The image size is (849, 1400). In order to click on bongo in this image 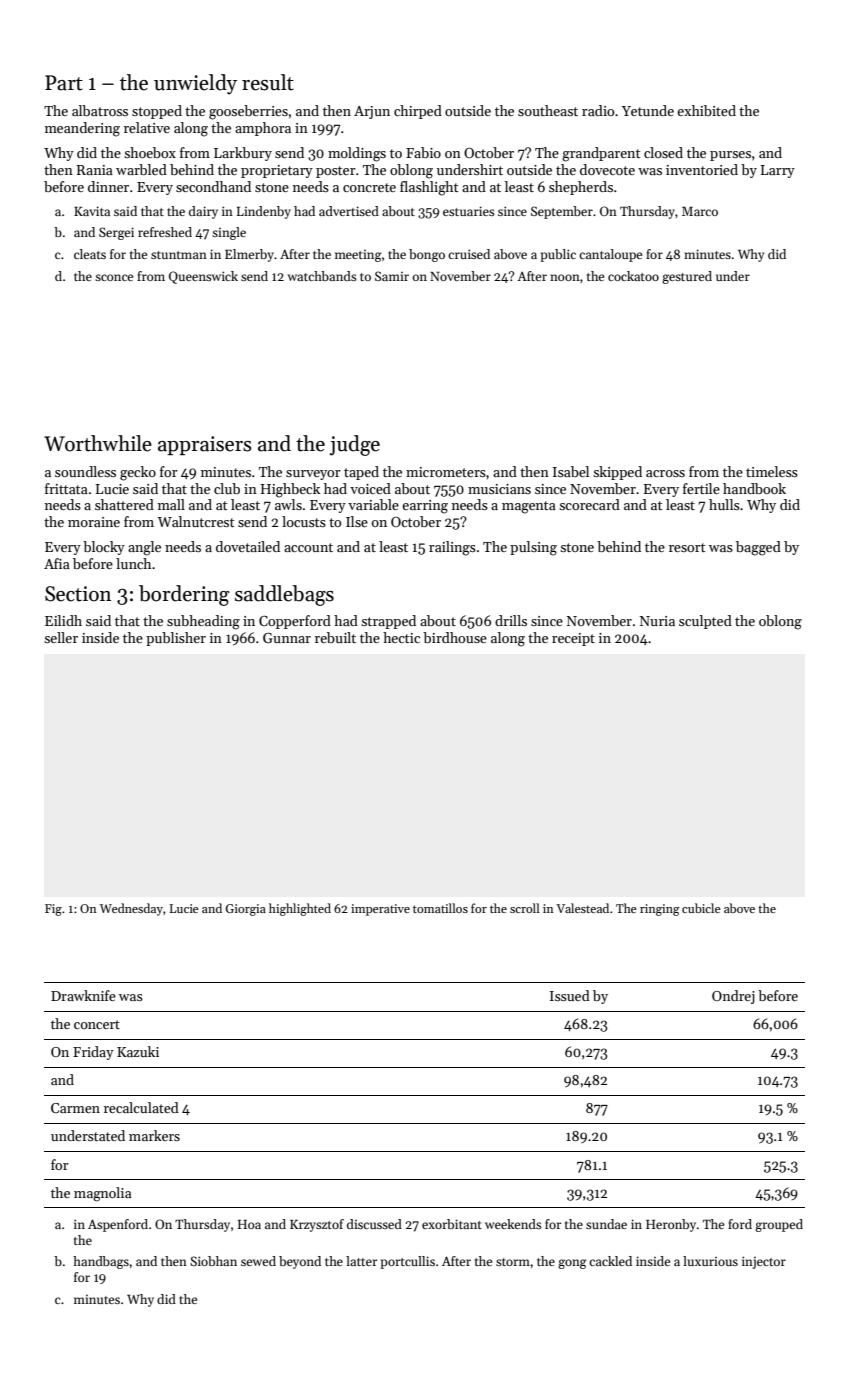, I will do `click(427, 255)`.
